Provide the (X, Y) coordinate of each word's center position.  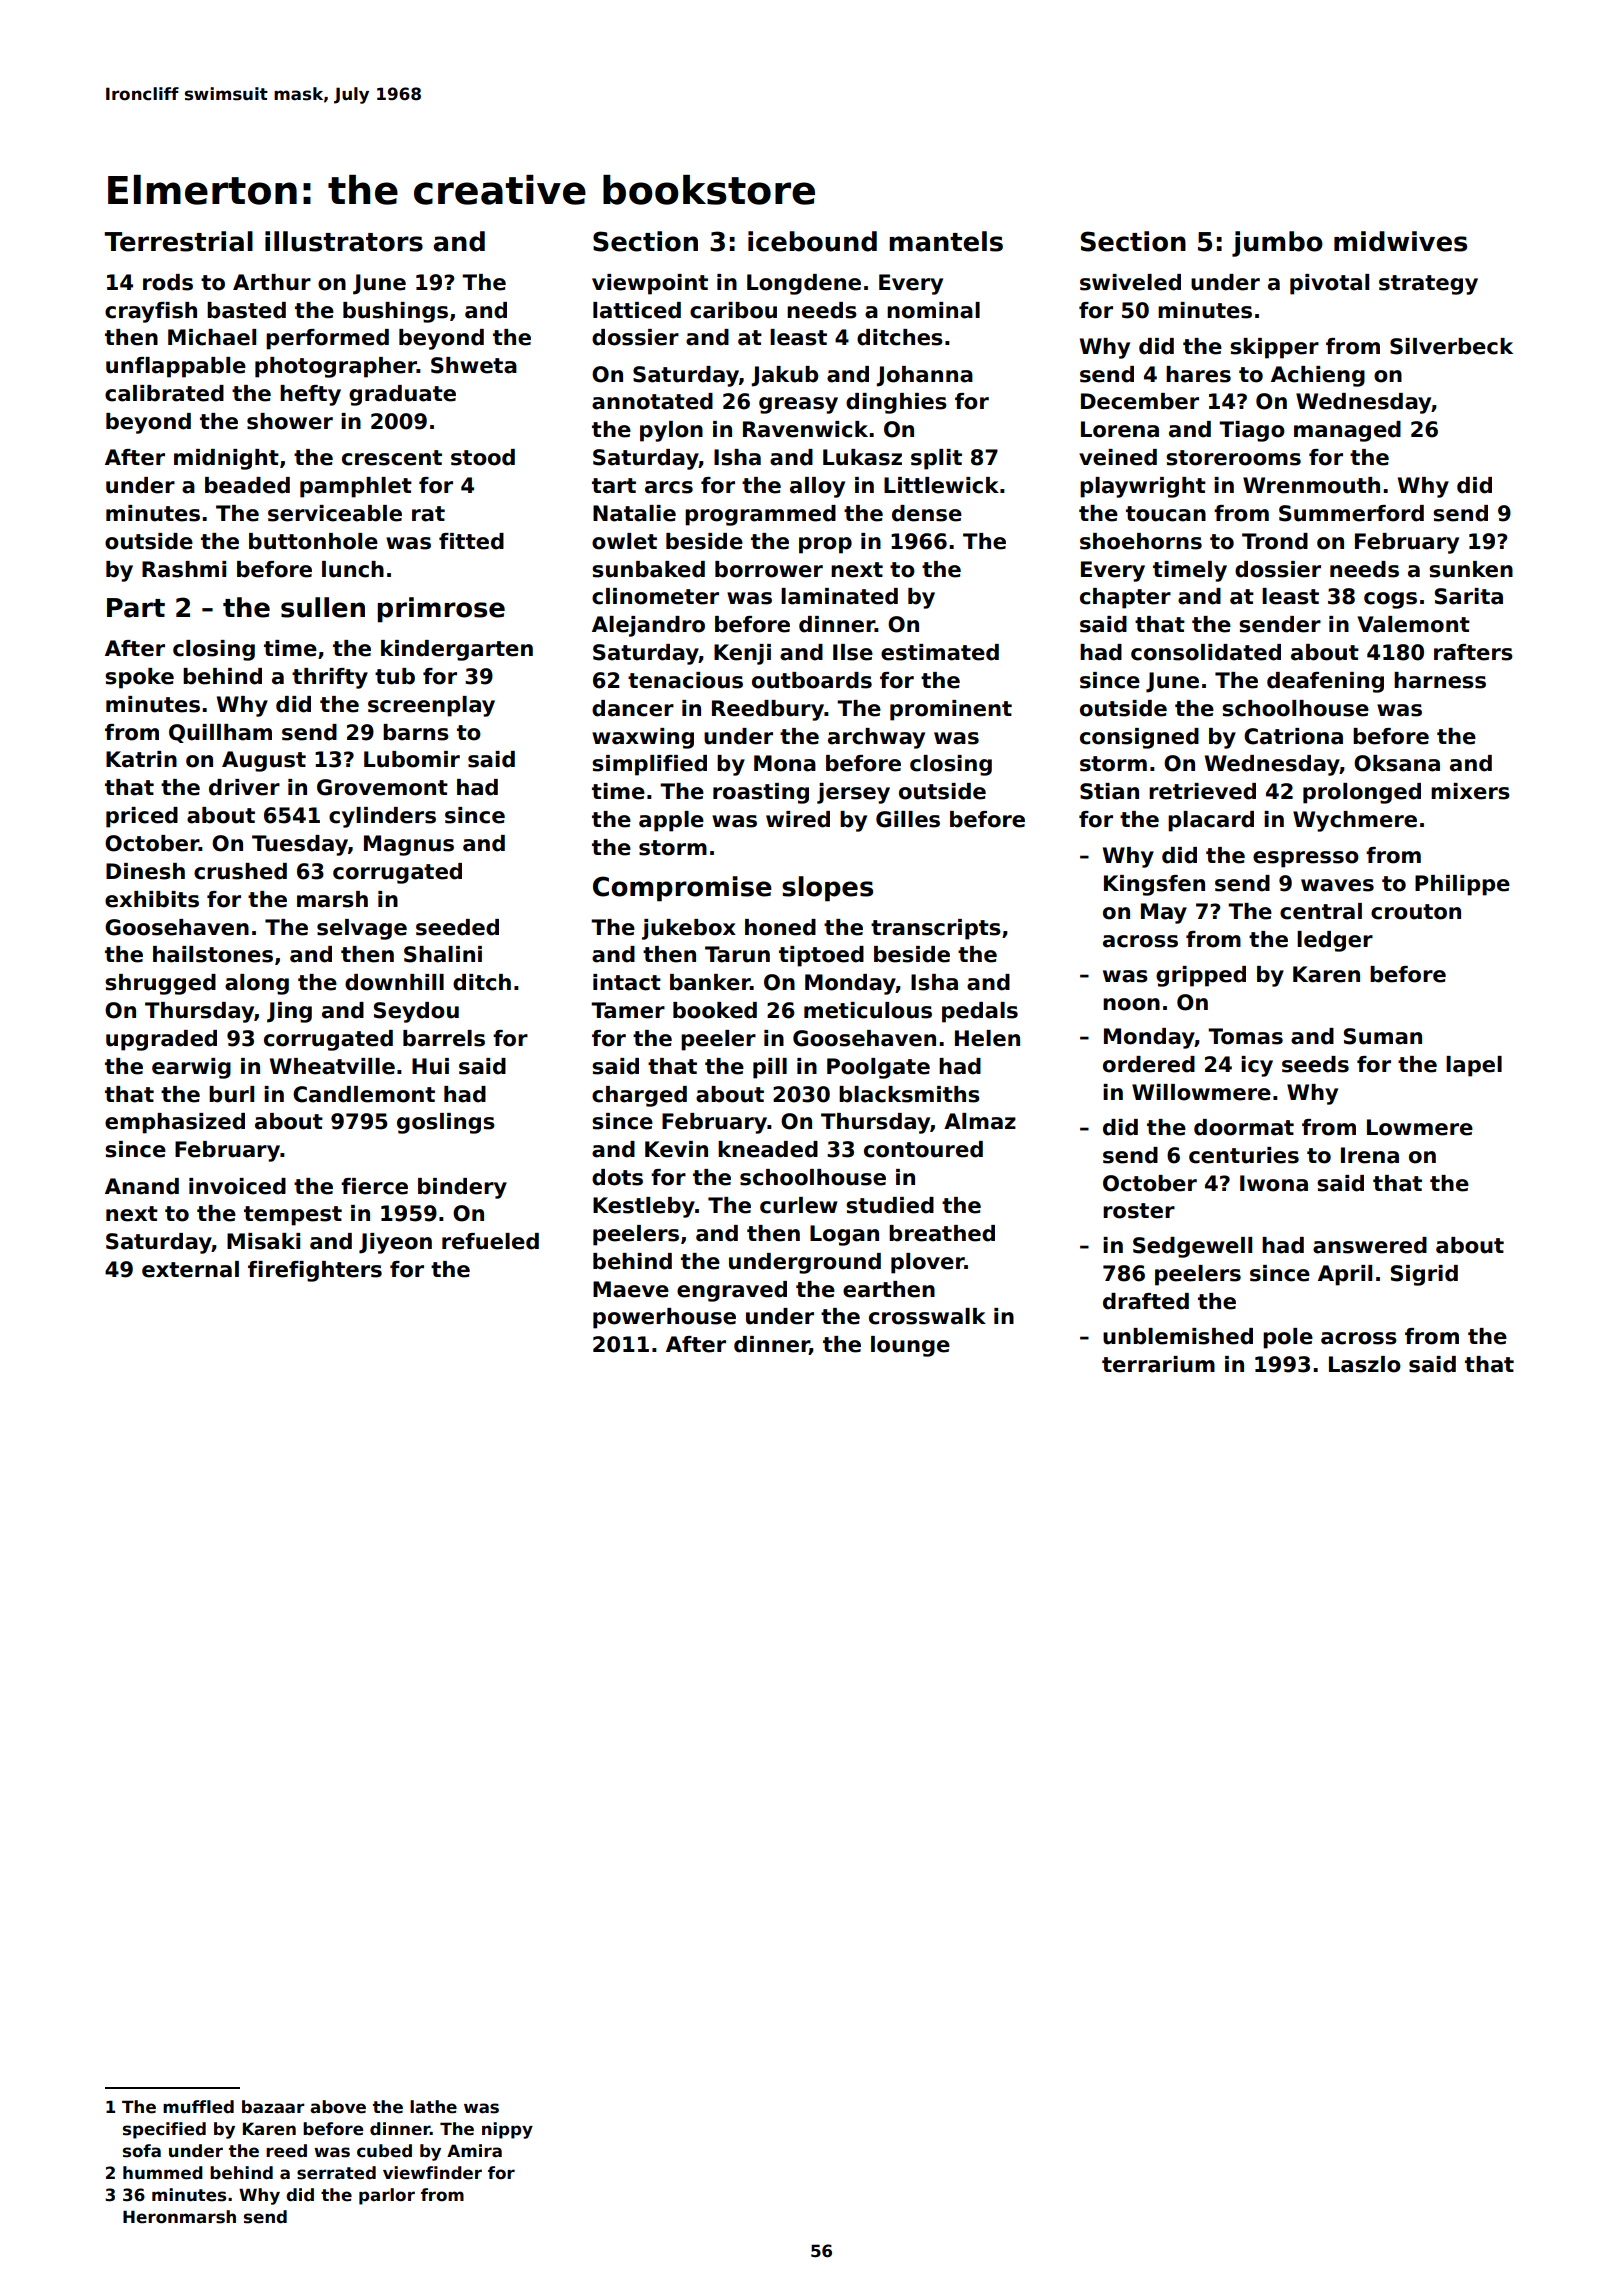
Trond (1275, 541)
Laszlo (1365, 1364)
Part (136, 608)
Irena (1370, 1155)
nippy (507, 2130)
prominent (951, 710)
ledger (1335, 941)
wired (798, 819)
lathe (433, 2107)
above (338, 2107)
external (190, 1269)
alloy (817, 487)
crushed (240, 871)
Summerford (1351, 513)
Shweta (474, 365)
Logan (844, 1235)
